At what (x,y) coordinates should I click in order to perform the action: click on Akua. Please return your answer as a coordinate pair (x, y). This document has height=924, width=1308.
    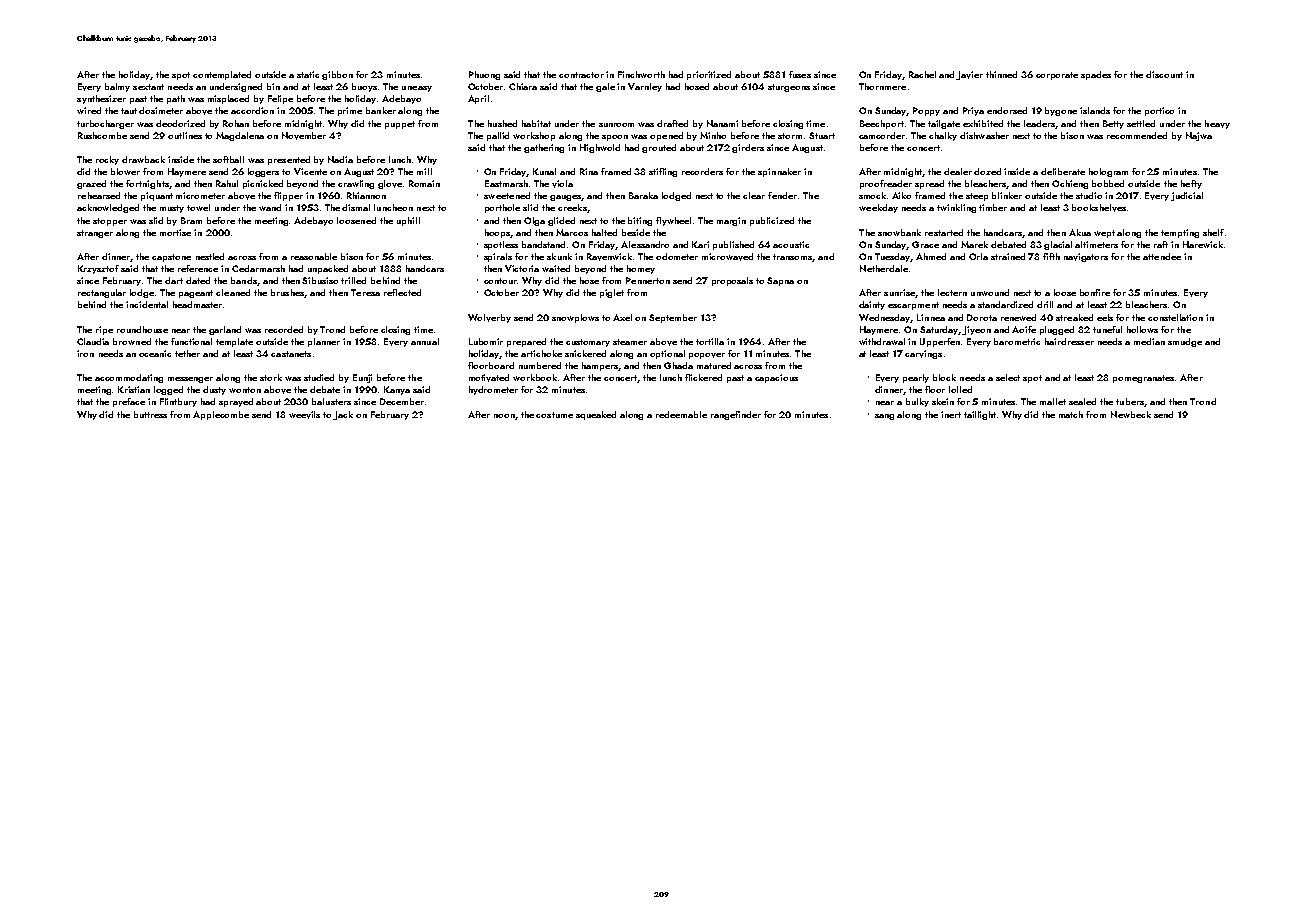
    Looking at the image, I should click on (1080, 232).
